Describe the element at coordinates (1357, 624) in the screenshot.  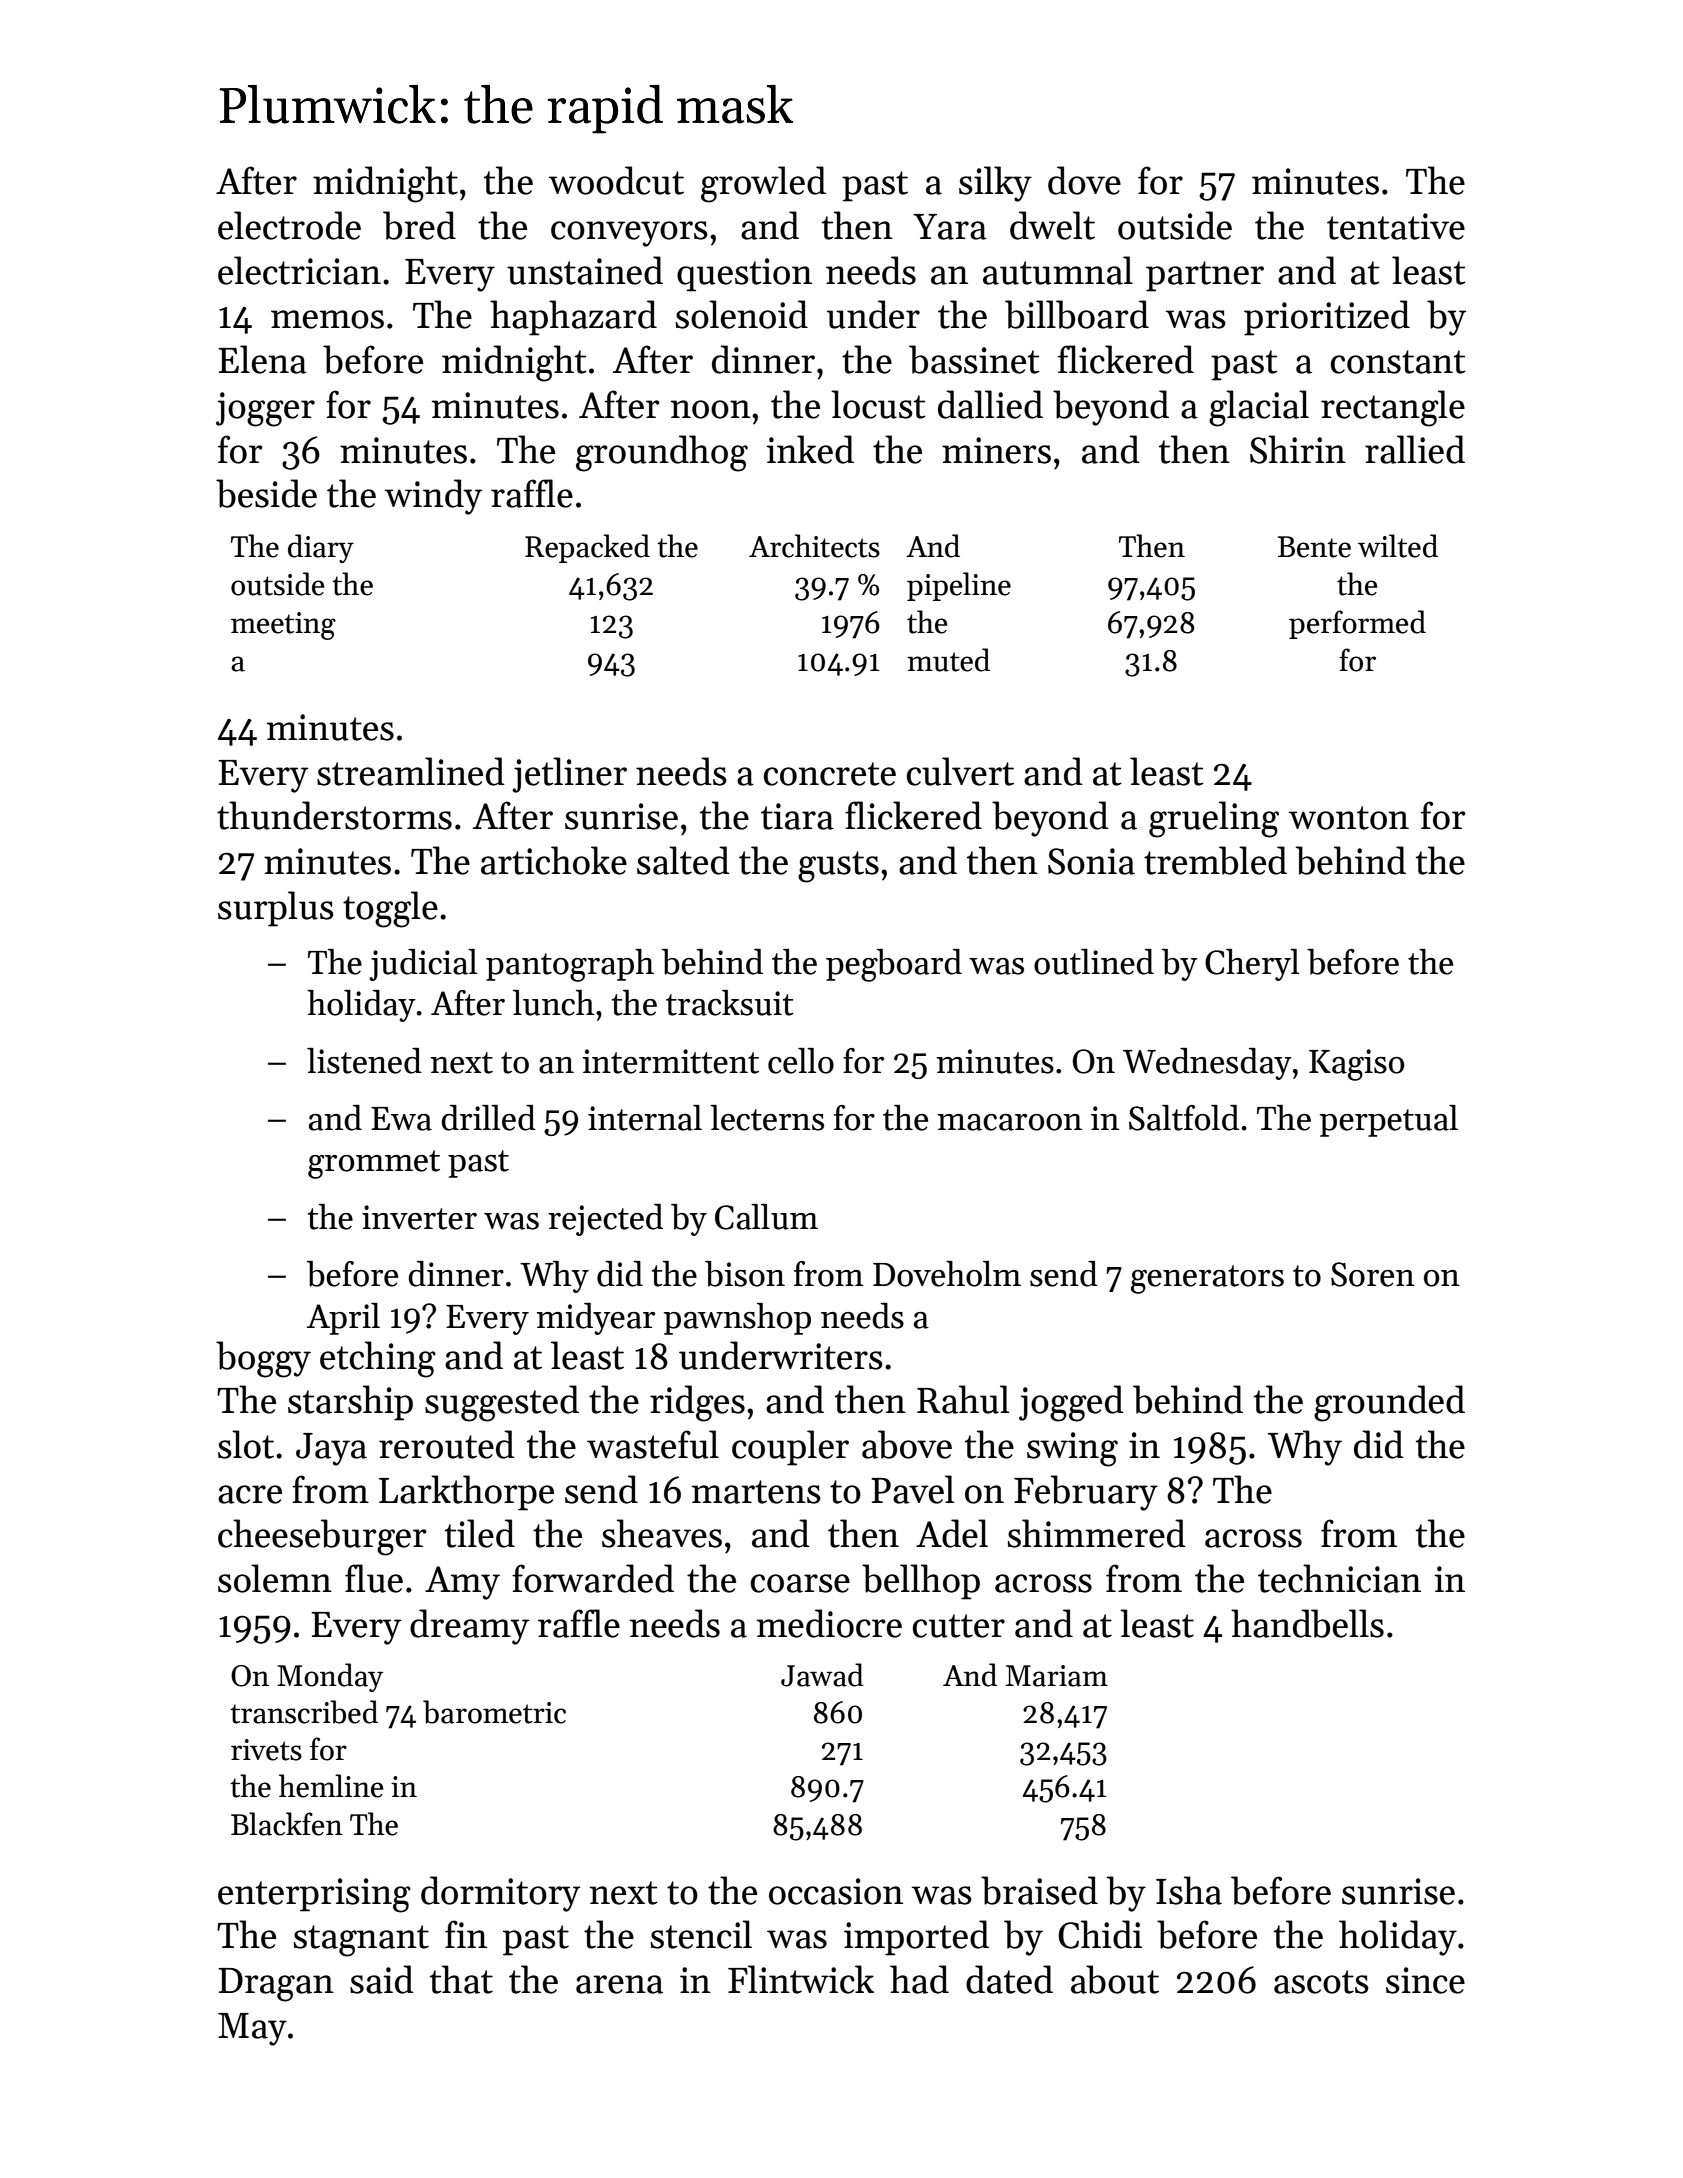
I see `performed` at that location.
